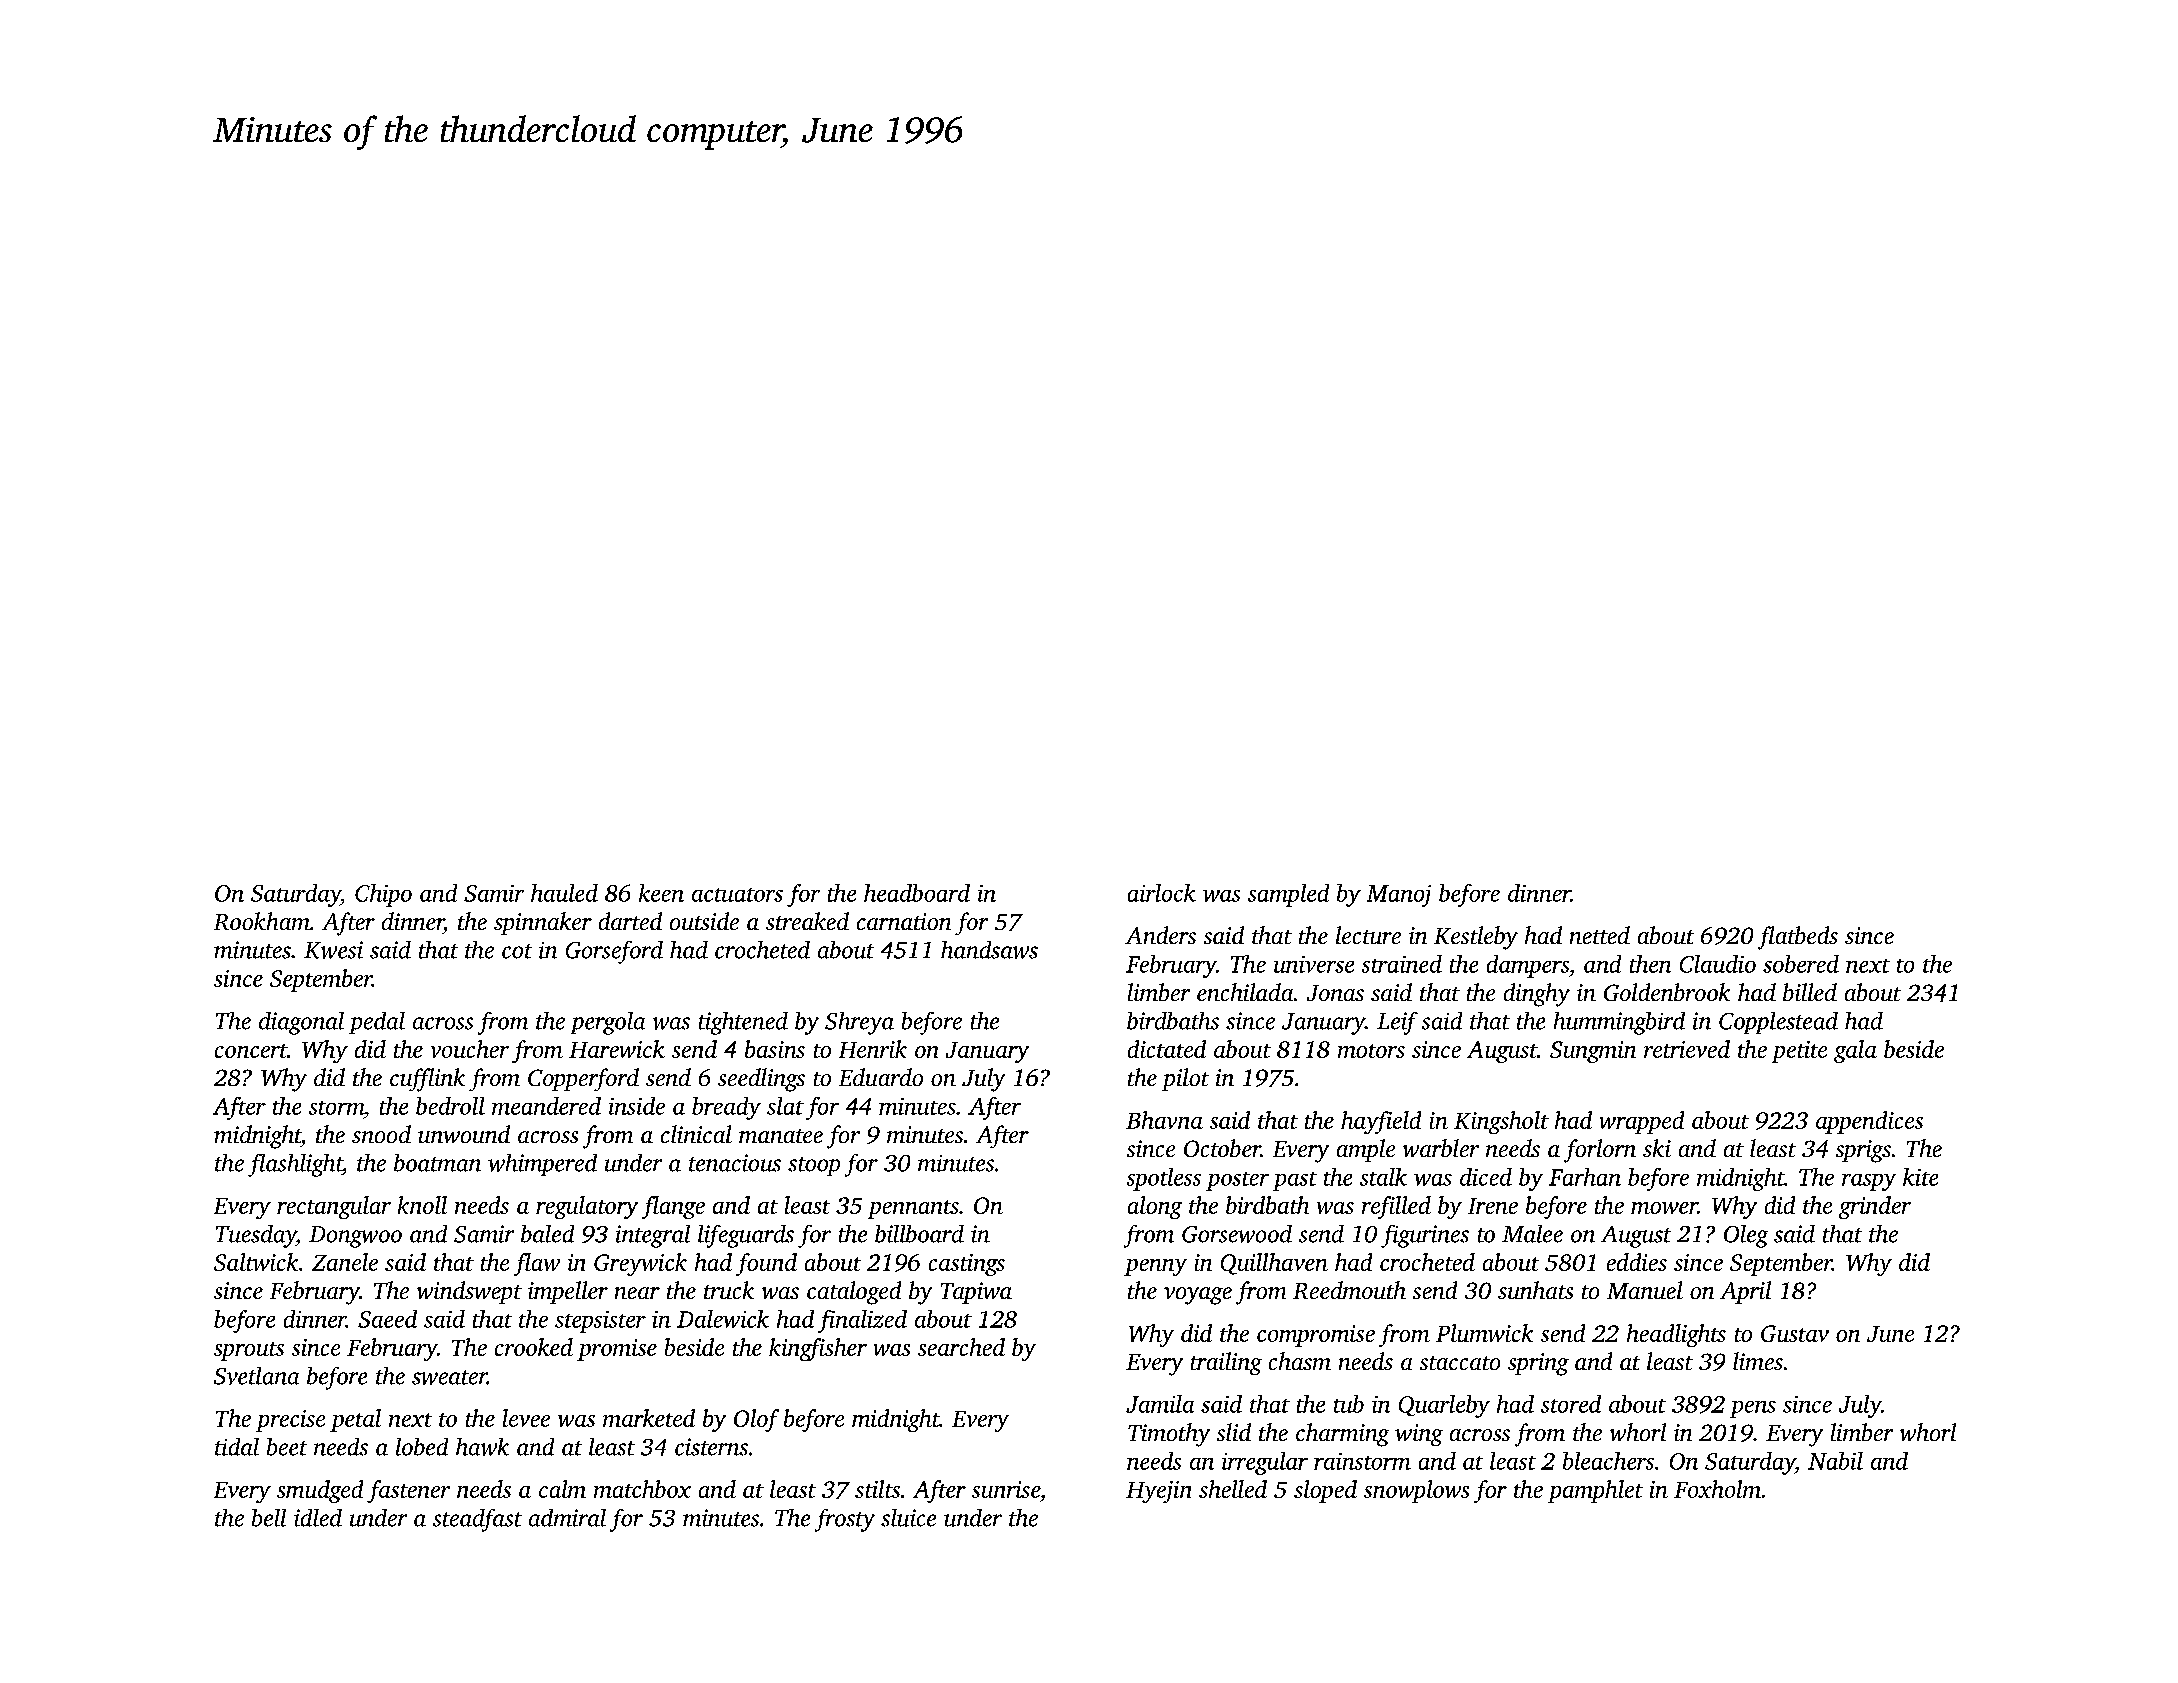 The image size is (2178, 1683). Describe the element at coordinates (256, 1376) in the document. I see `Svetlana` at that location.
